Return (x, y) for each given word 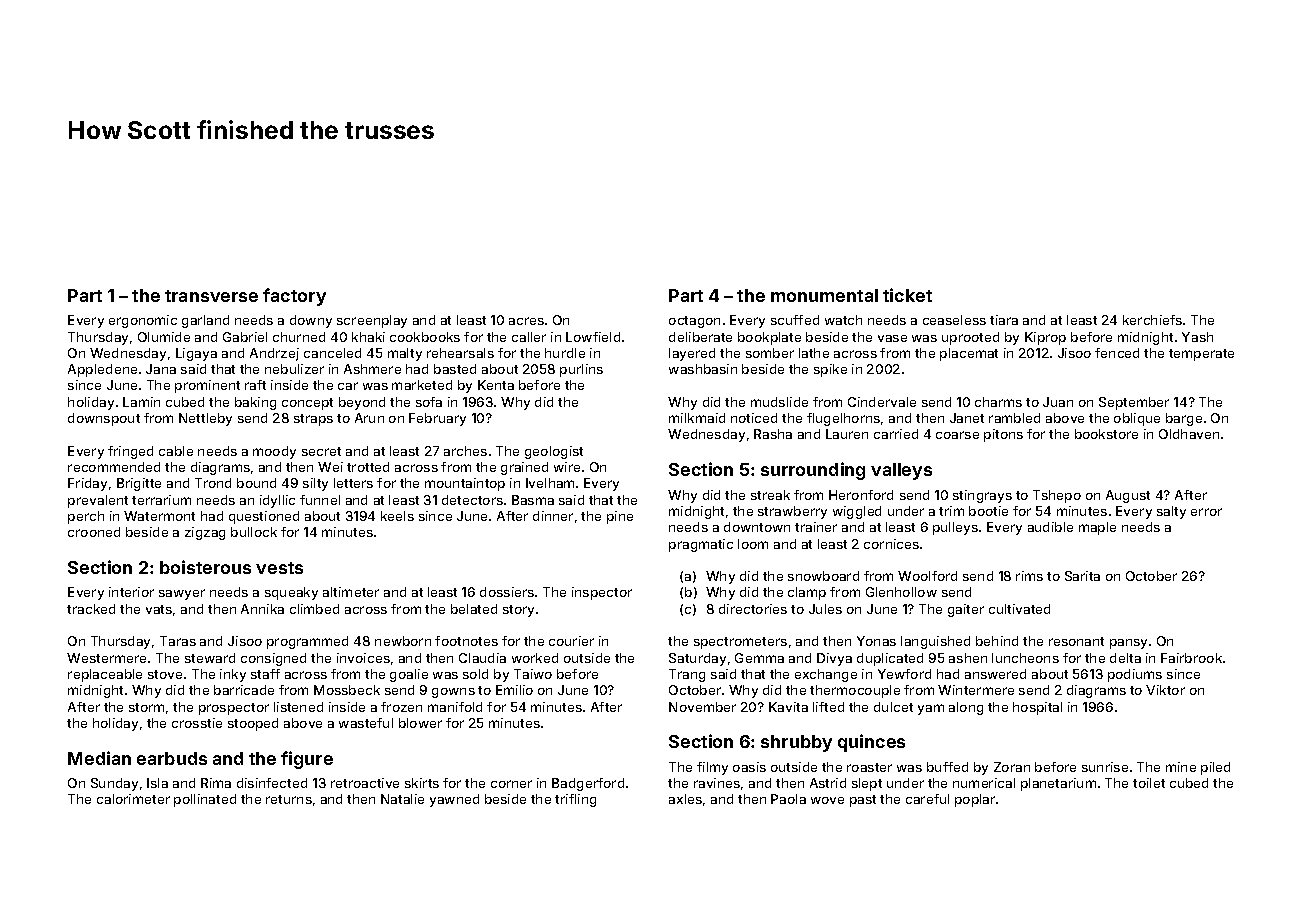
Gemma (759, 658)
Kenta (496, 385)
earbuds (172, 758)
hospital (1037, 708)
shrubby (796, 743)
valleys (901, 471)
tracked (91, 609)
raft (255, 385)
